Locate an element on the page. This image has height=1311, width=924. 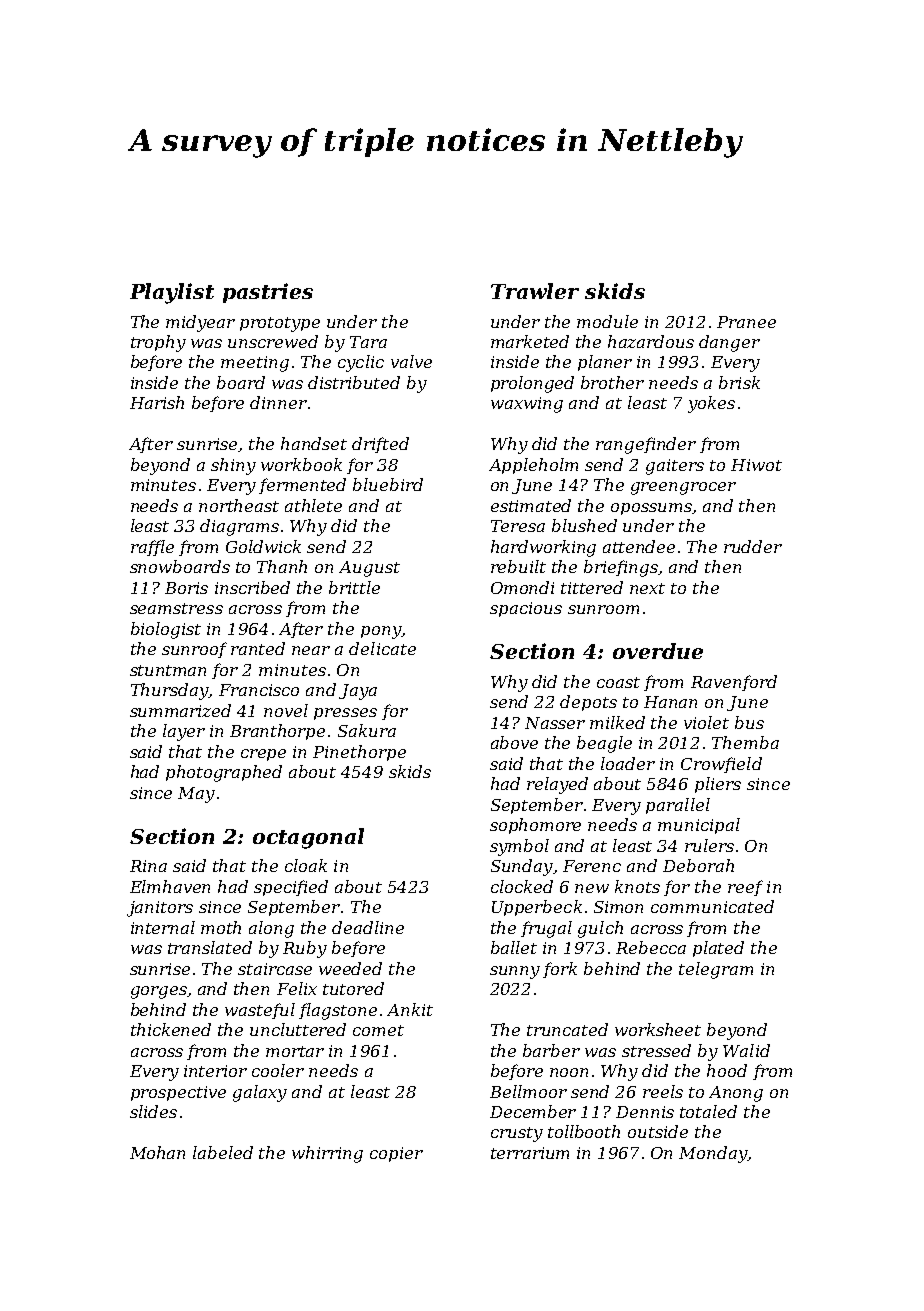
Trawler is located at coordinates (535, 291).
